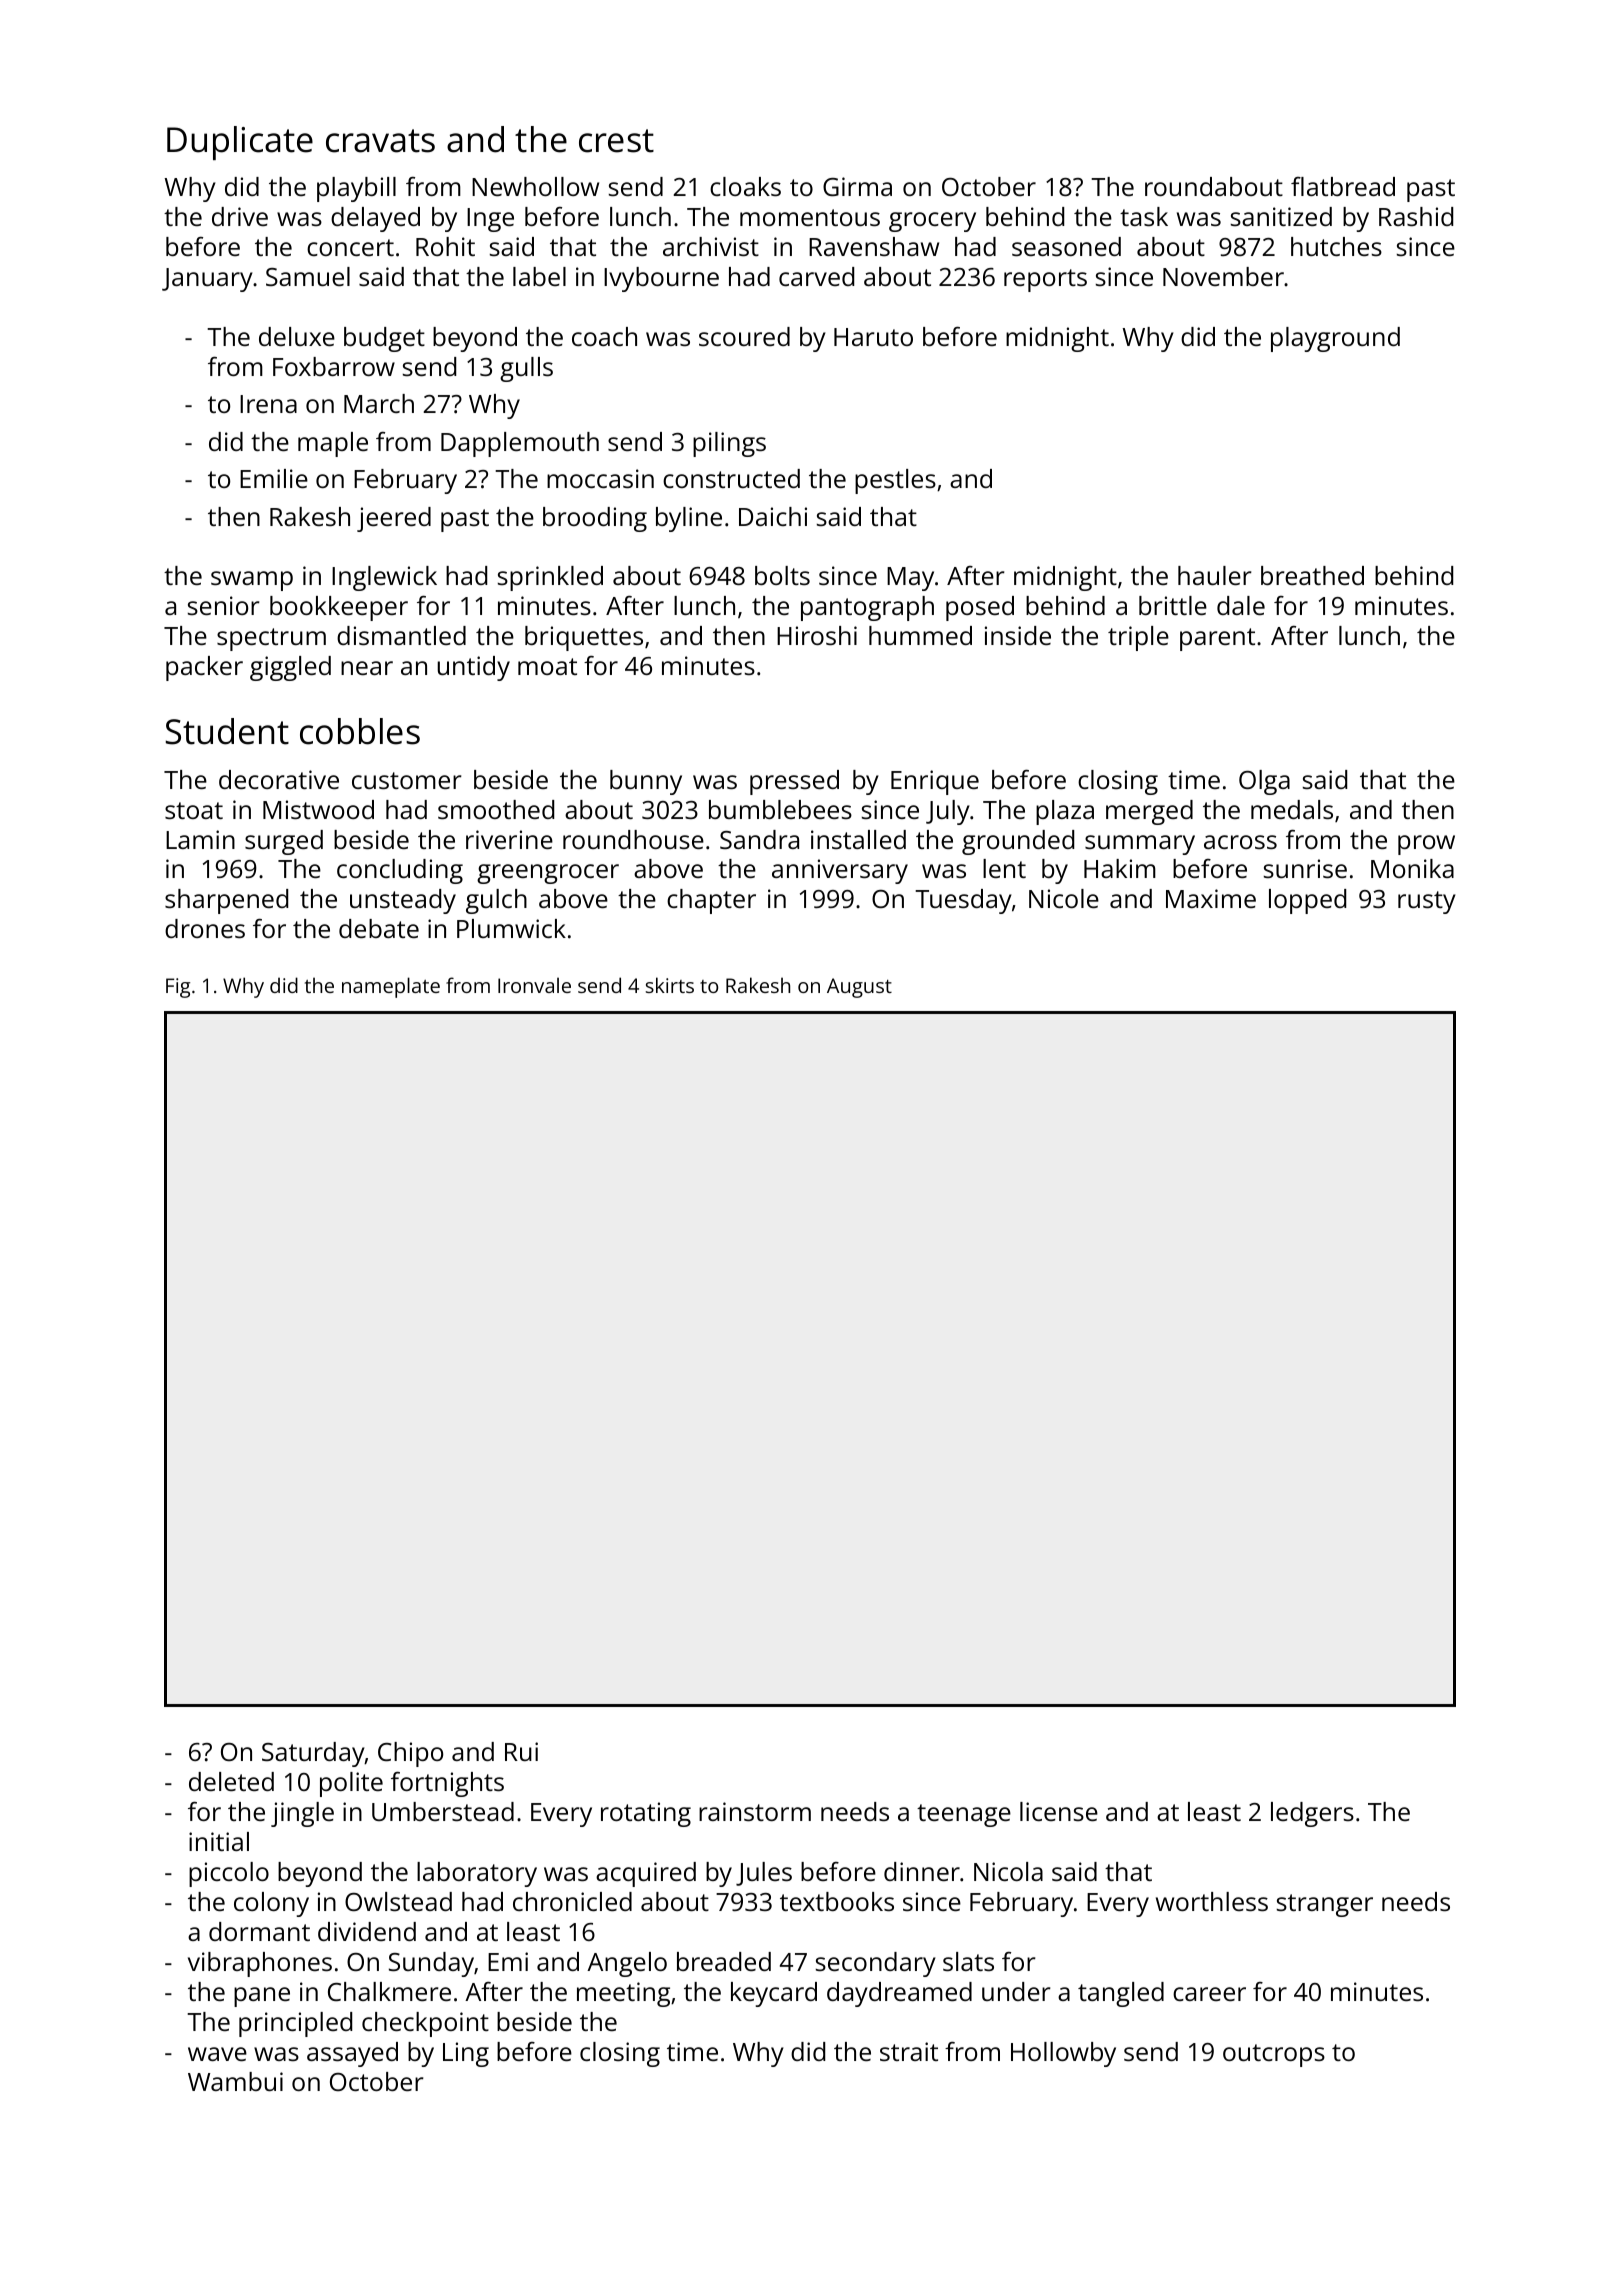 The image size is (1620, 2292). I want to click on Fig, so click(178, 988).
